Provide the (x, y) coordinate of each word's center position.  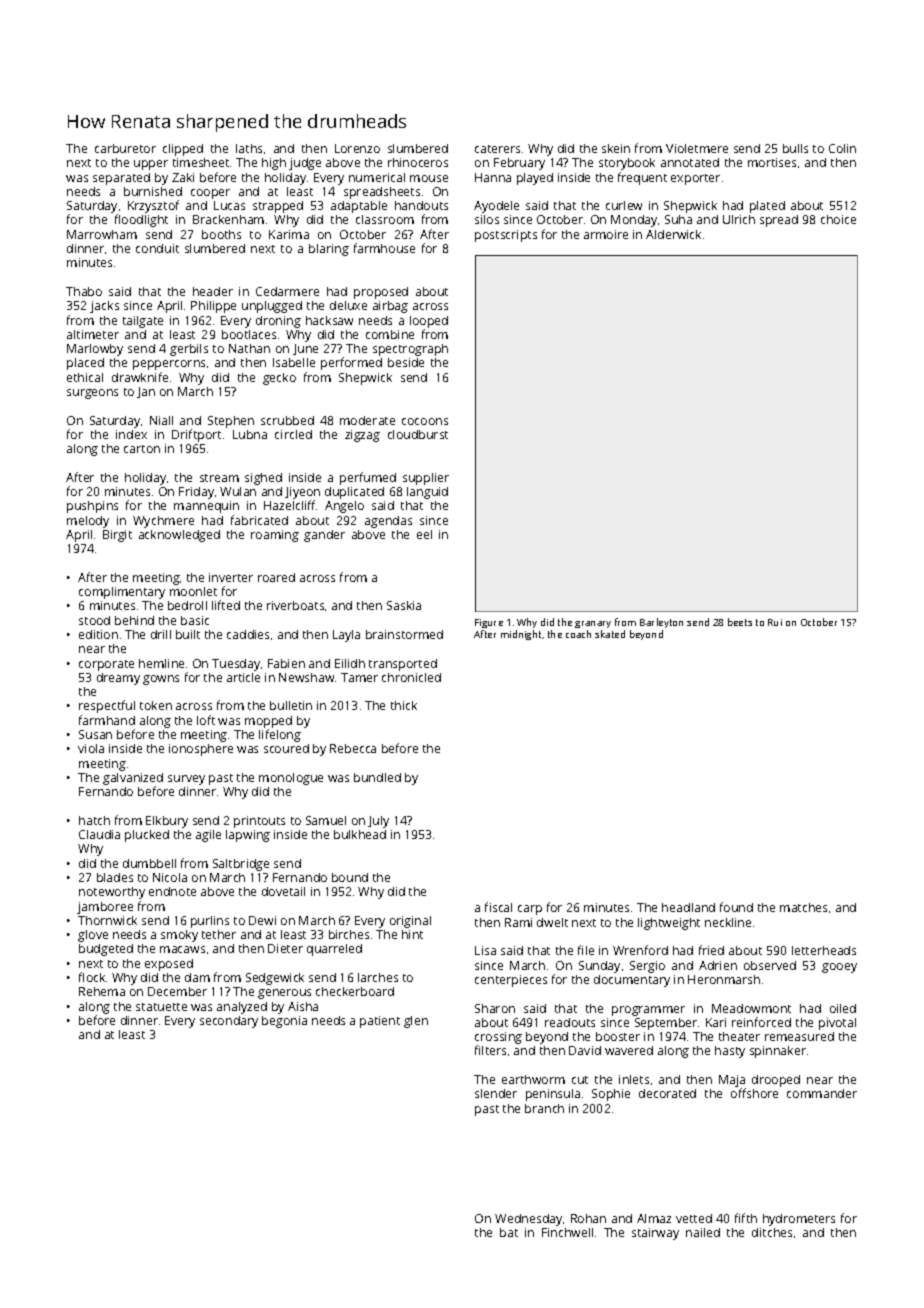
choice (838, 219)
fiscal (498, 907)
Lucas (229, 205)
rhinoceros (418, 162)
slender (496, 1093)
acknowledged (179, 536)
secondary (229, 1022)
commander (822, 1093)
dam (197, 977)
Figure (489, 623)
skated (610, 634)
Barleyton (661, 623)
